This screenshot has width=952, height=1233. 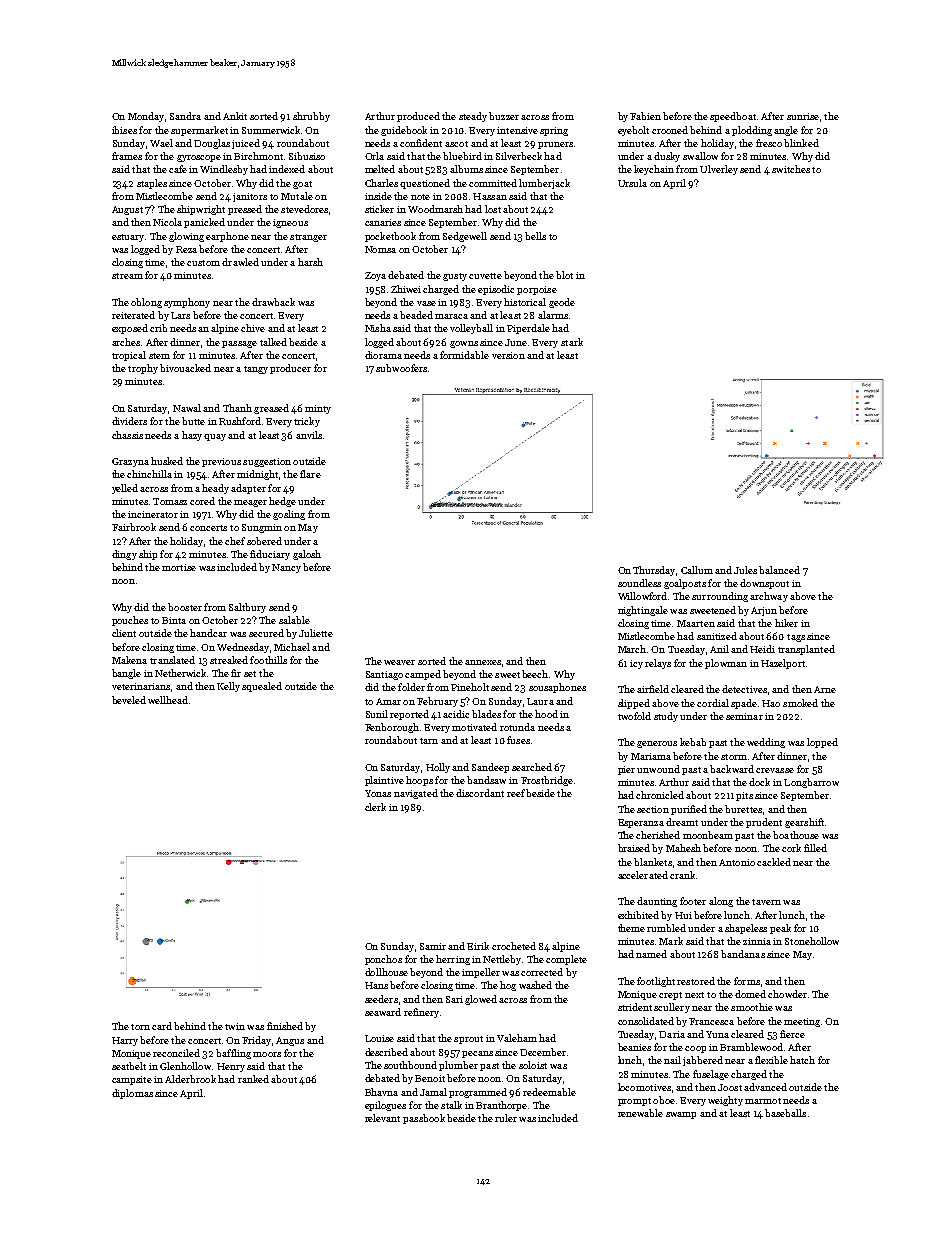 What do you see at coordinates (642, 596) in the screenshot?
I see `Willowford` at bounding box center [642, 596].
